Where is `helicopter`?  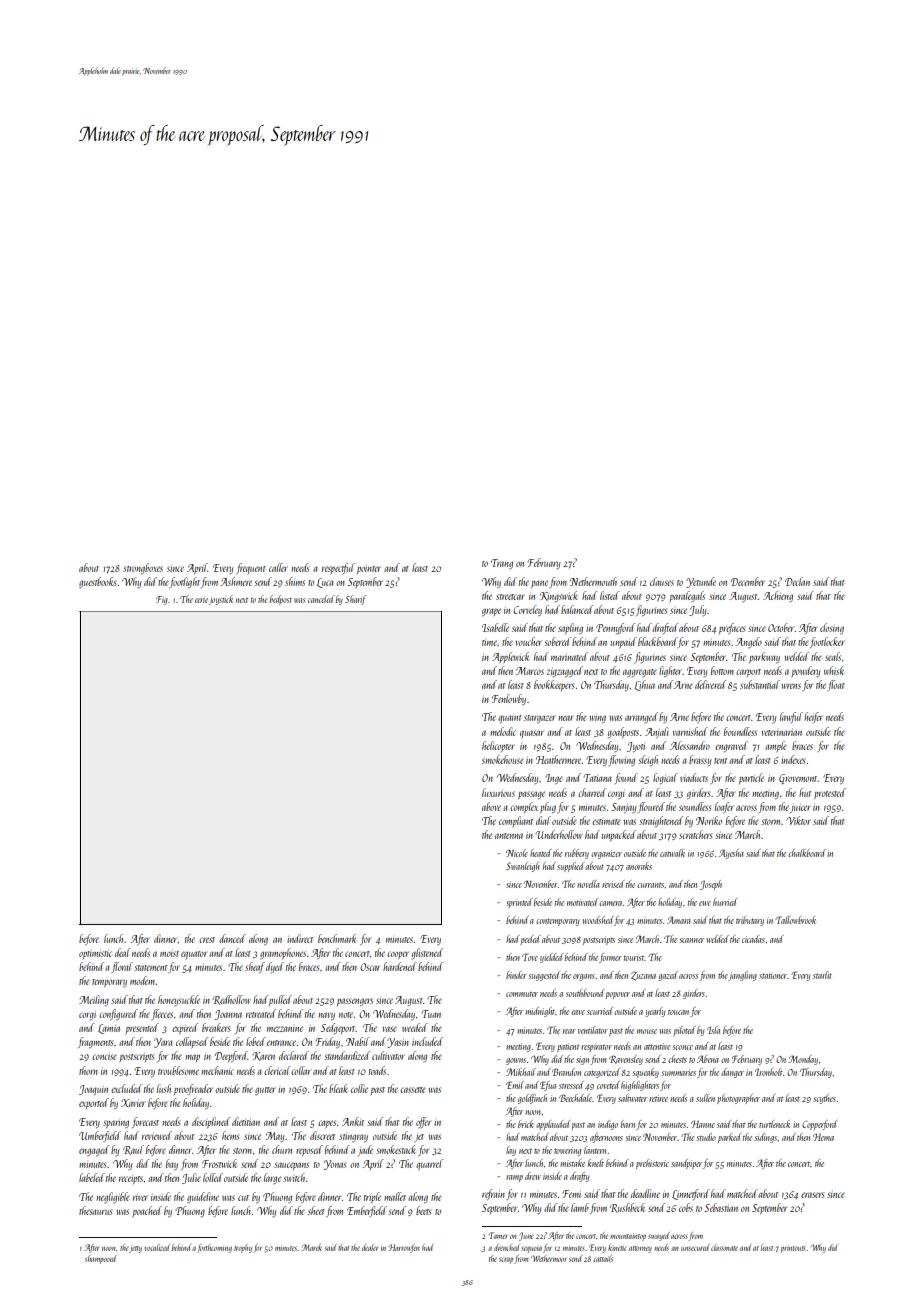 helicopter is located at coordinates (498, 746).
